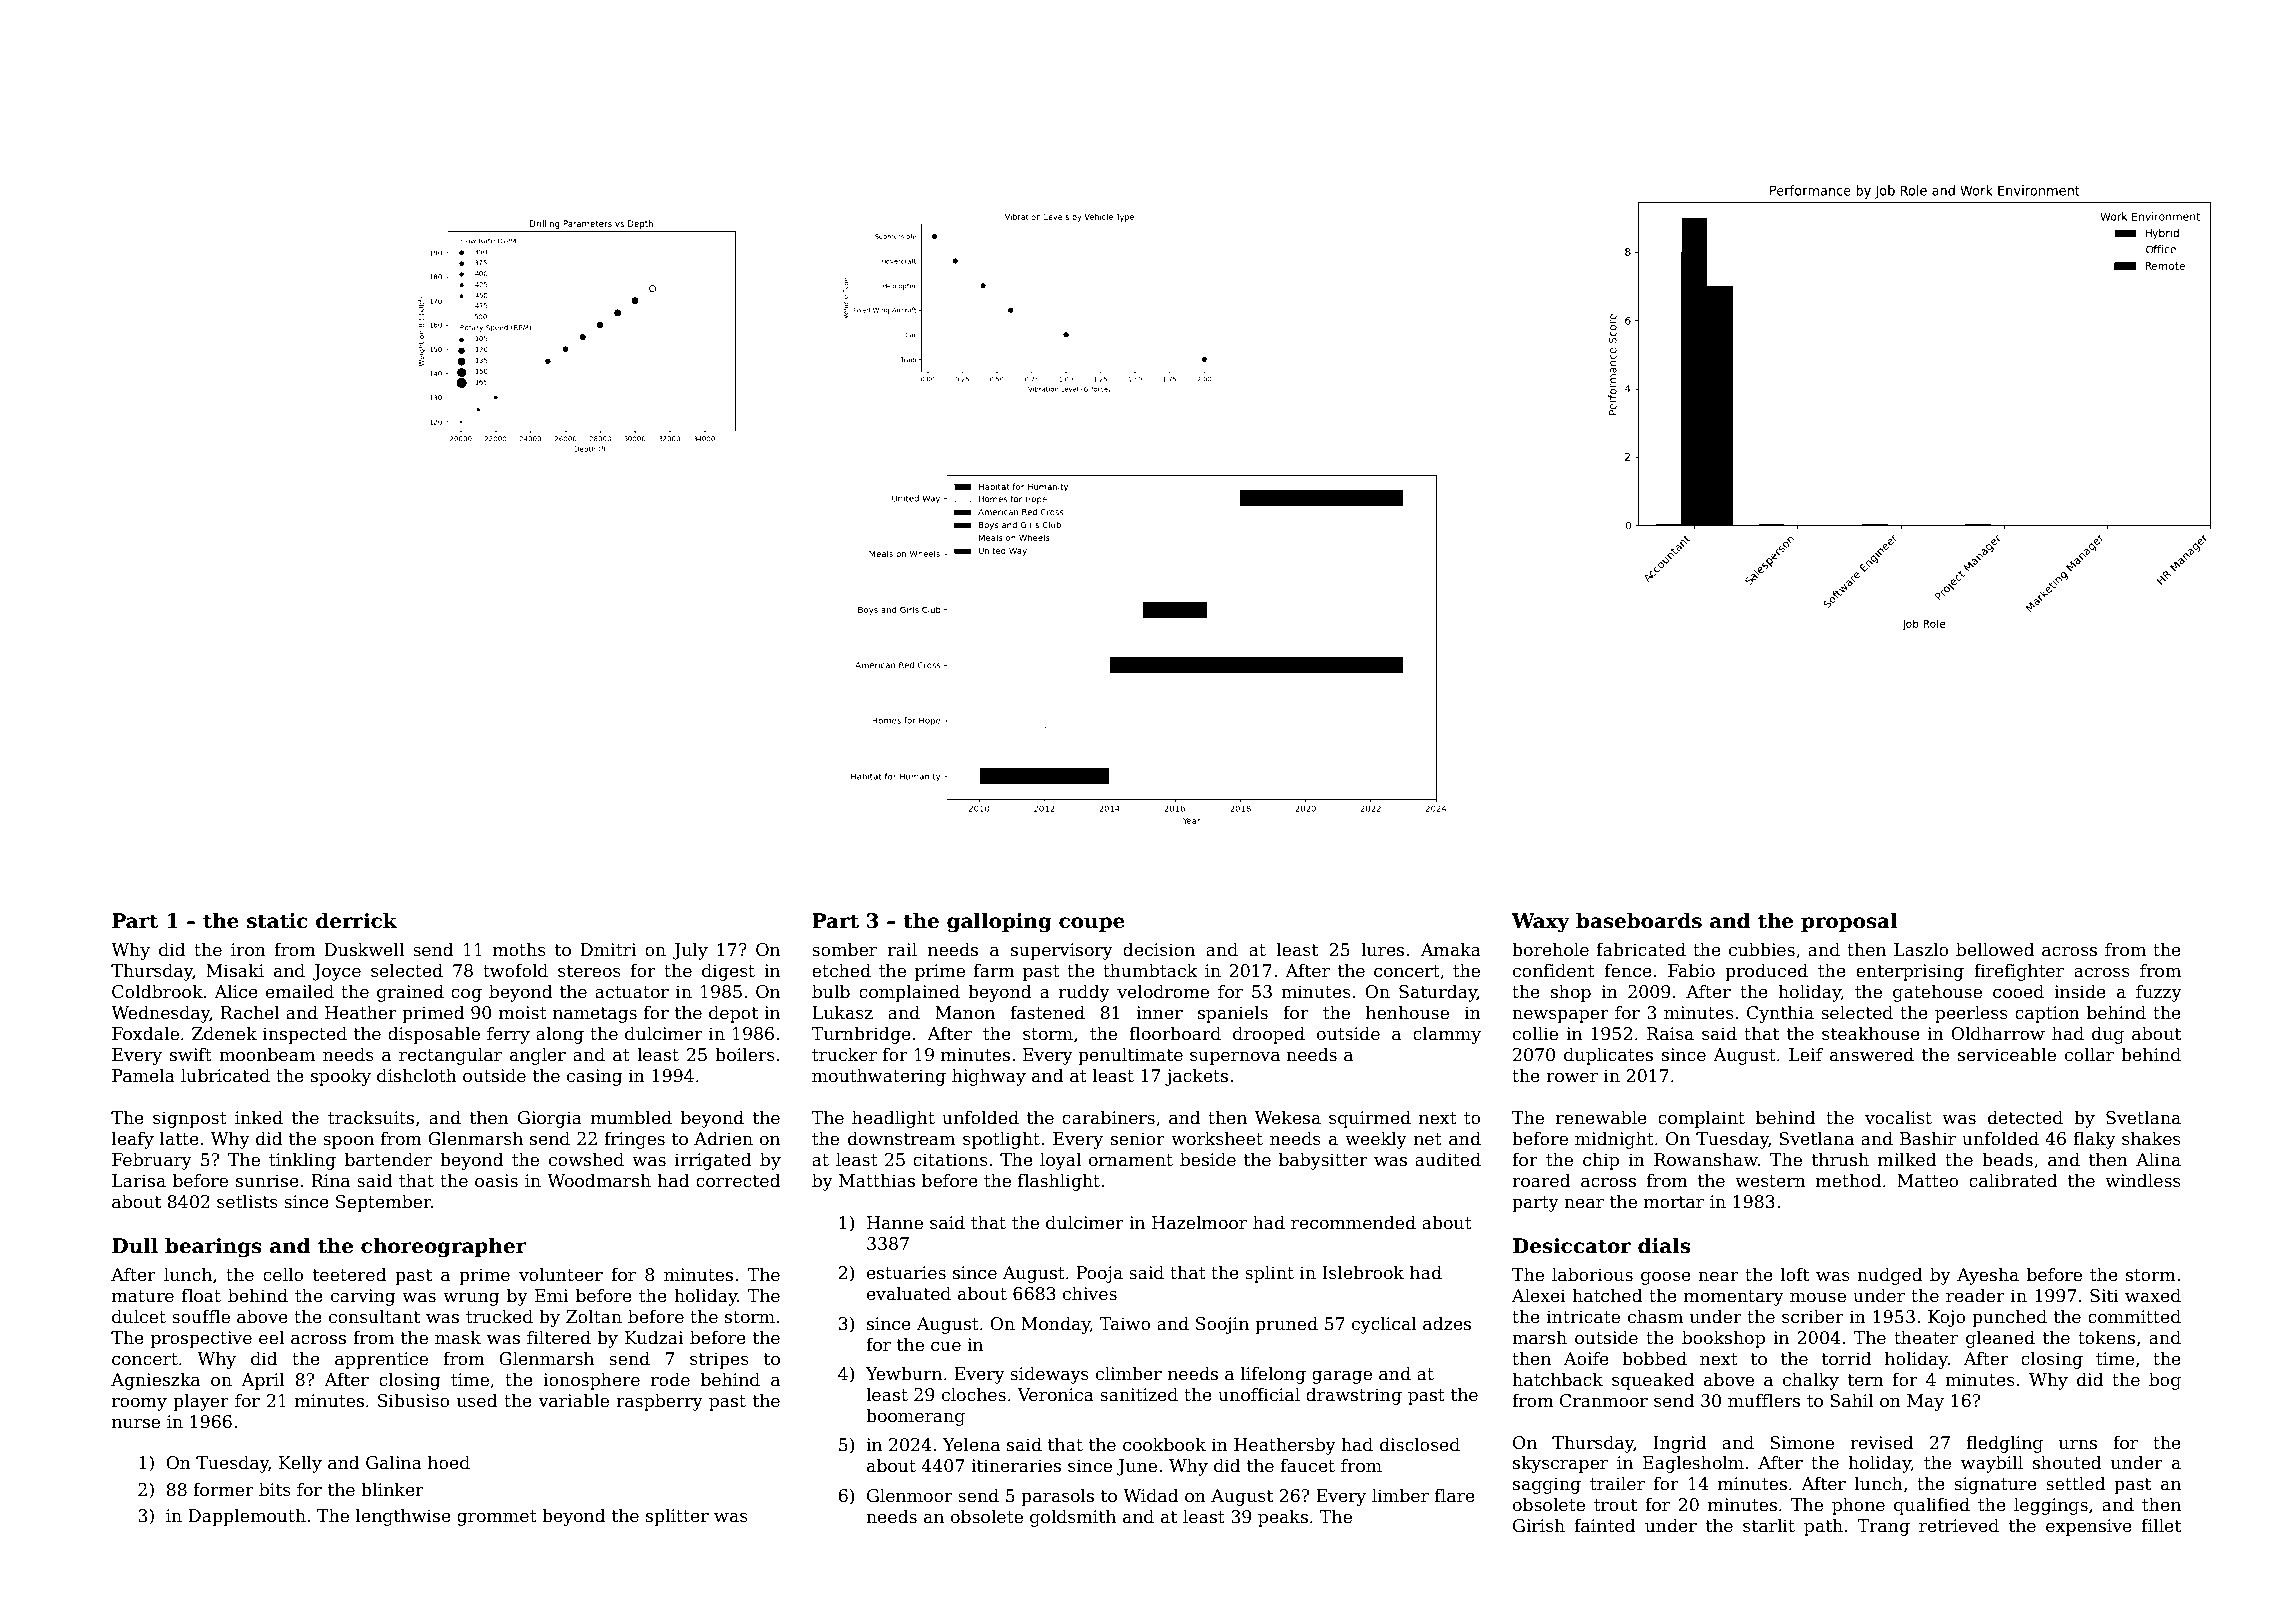  What do you see at coordinates (1196, 1077) in the screenshot?
I see `jackets` at bounding box center [1196, 1077].
